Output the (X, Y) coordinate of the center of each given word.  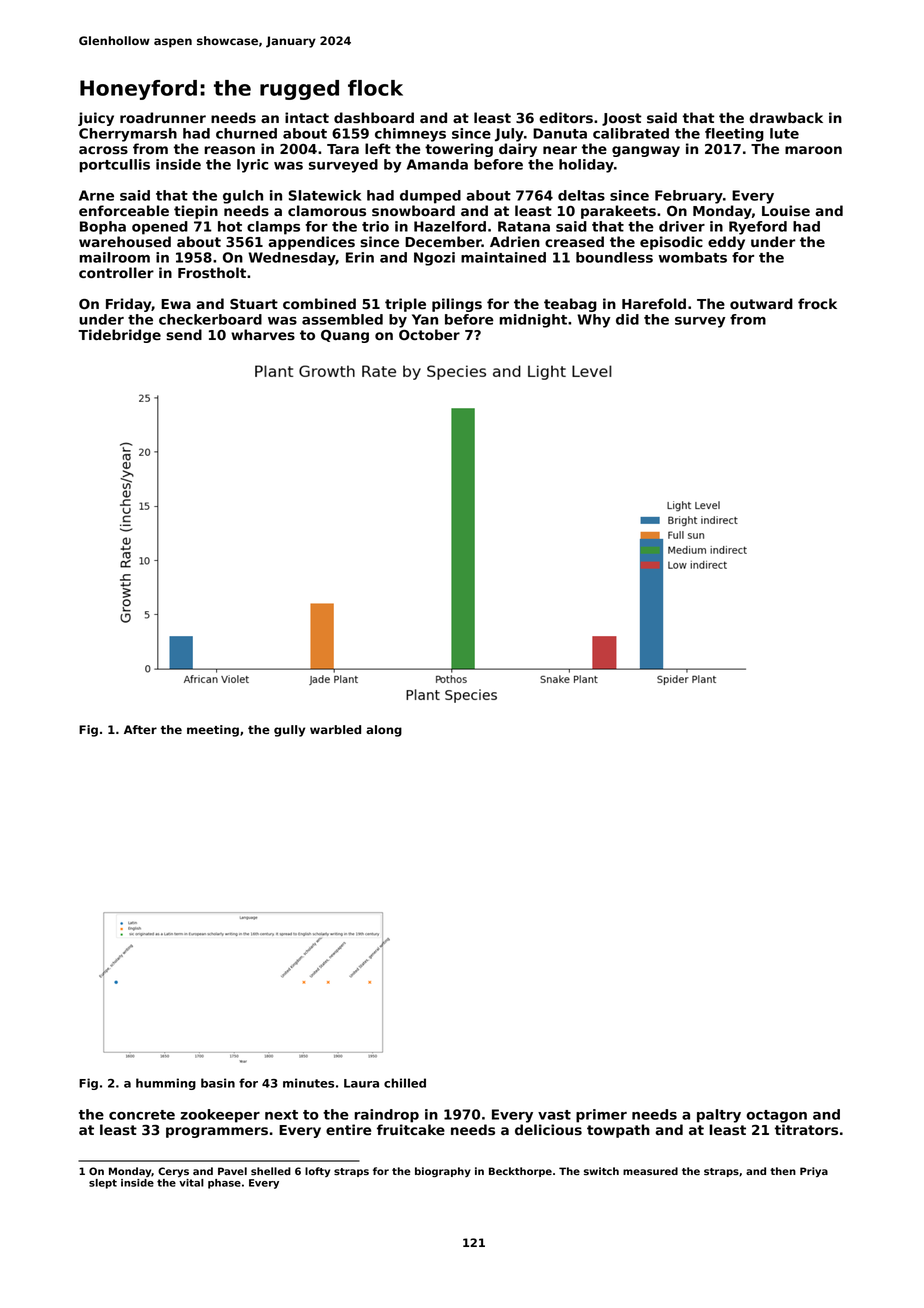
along (384, 731)
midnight (533, 321)
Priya (814, 1172)
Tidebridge (119, 336)
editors (566, 117)
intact (307, 117)
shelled (271, 1171)
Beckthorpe (520, 1172)
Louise (786, 210)
